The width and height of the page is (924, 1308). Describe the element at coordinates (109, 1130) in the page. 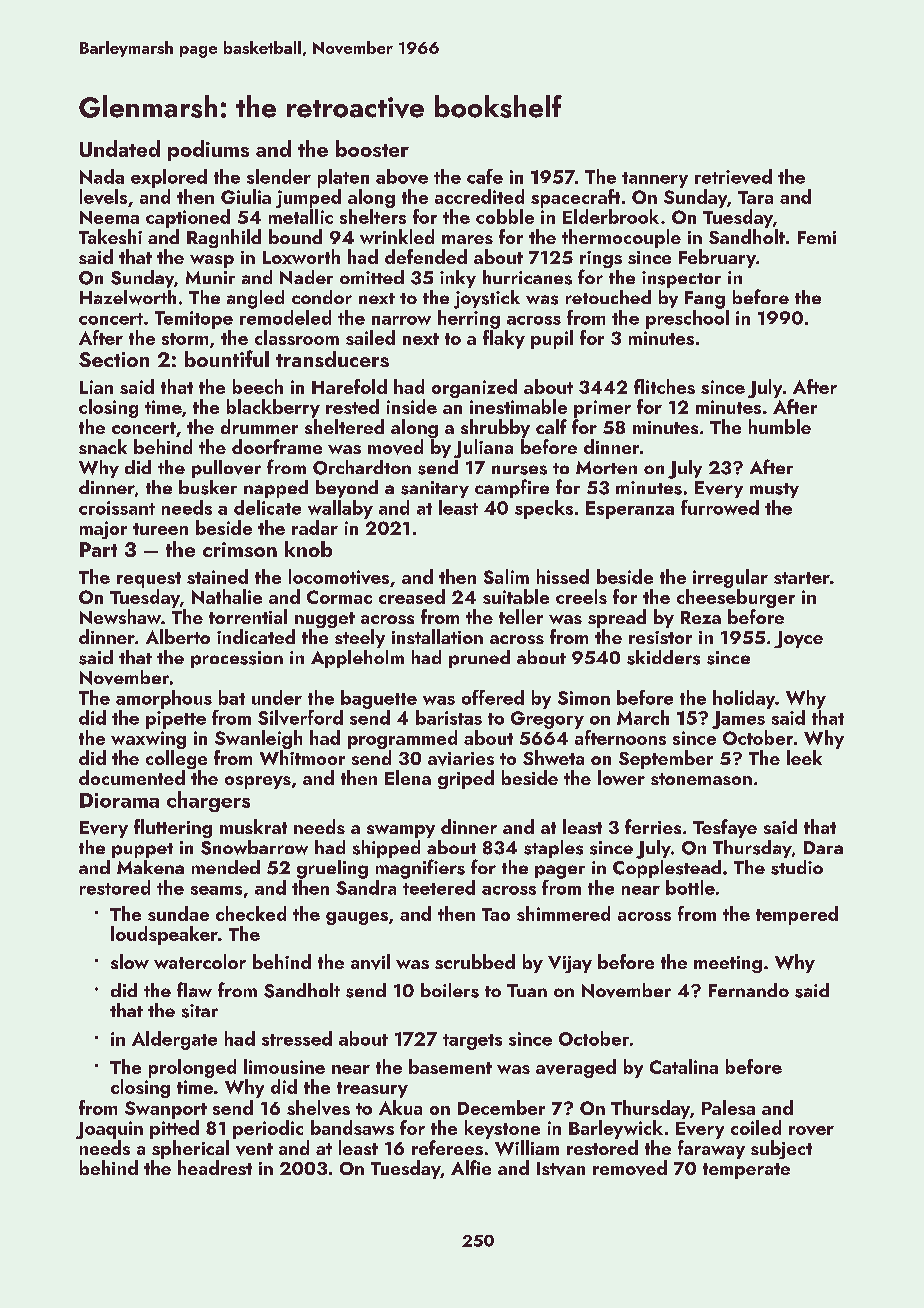

I see `Joaquin` at that location.
